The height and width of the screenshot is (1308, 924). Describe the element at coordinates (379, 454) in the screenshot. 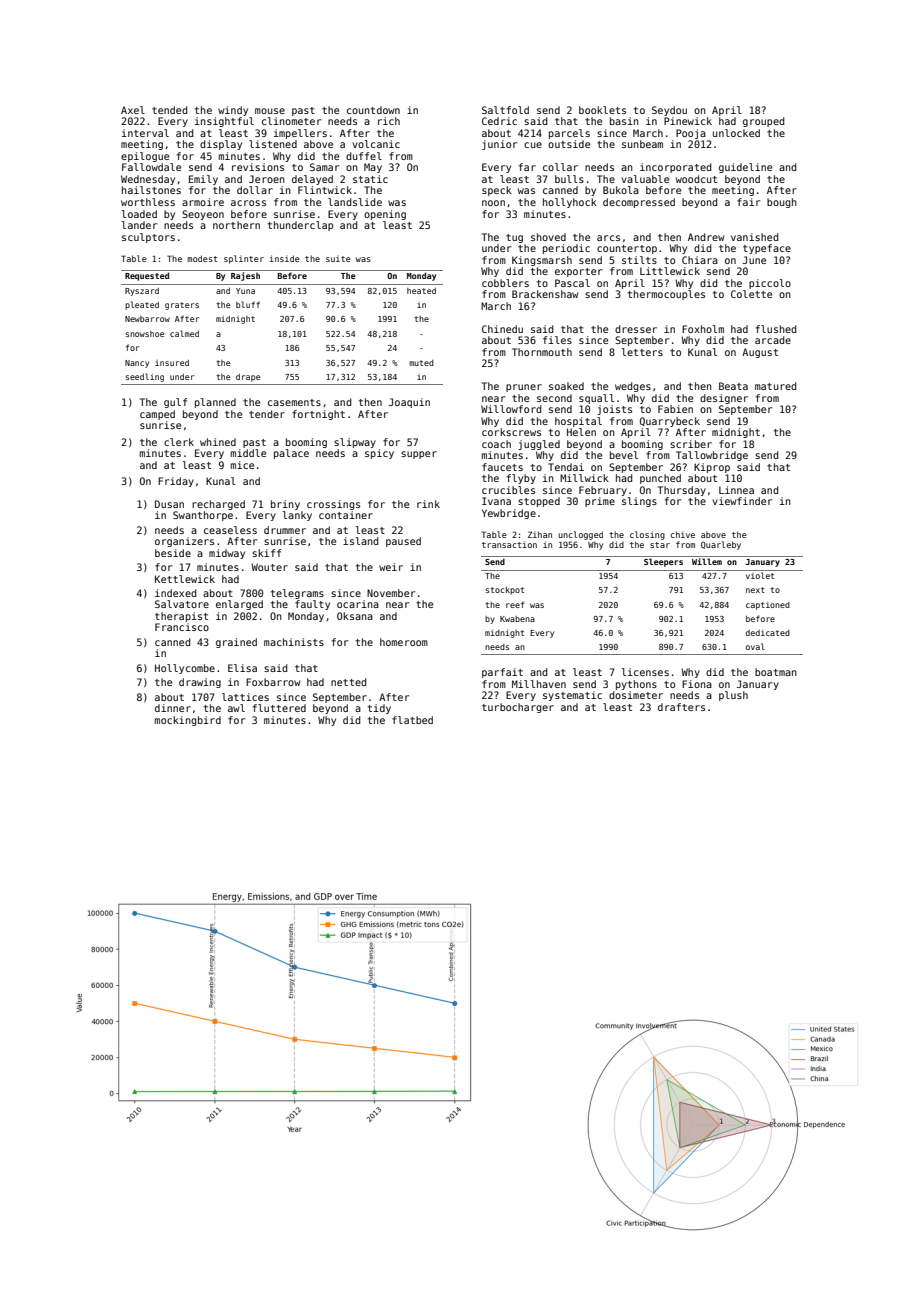

I see `spicy` at that location.
